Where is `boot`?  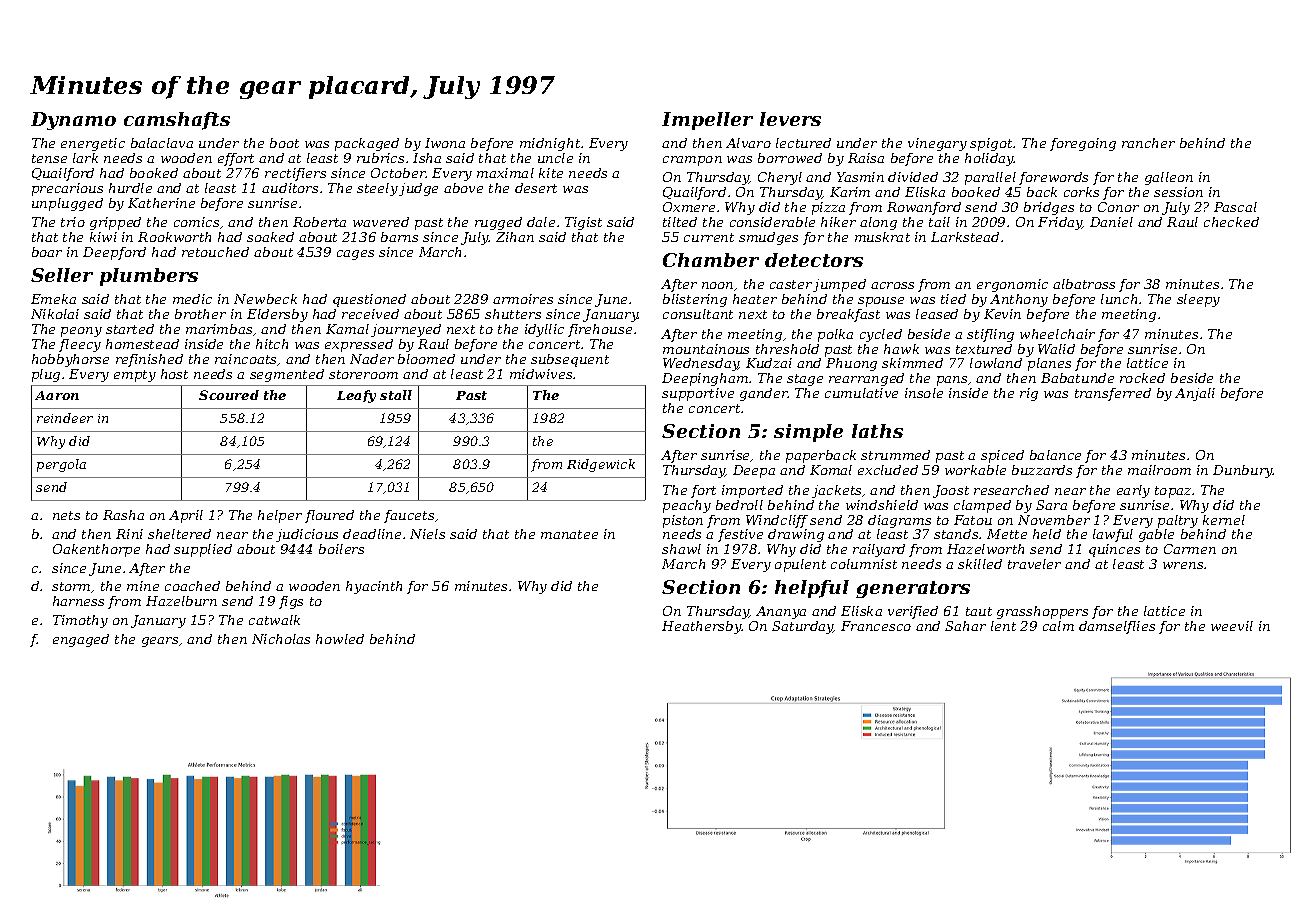
boot is located at coordinates (284, 143).
